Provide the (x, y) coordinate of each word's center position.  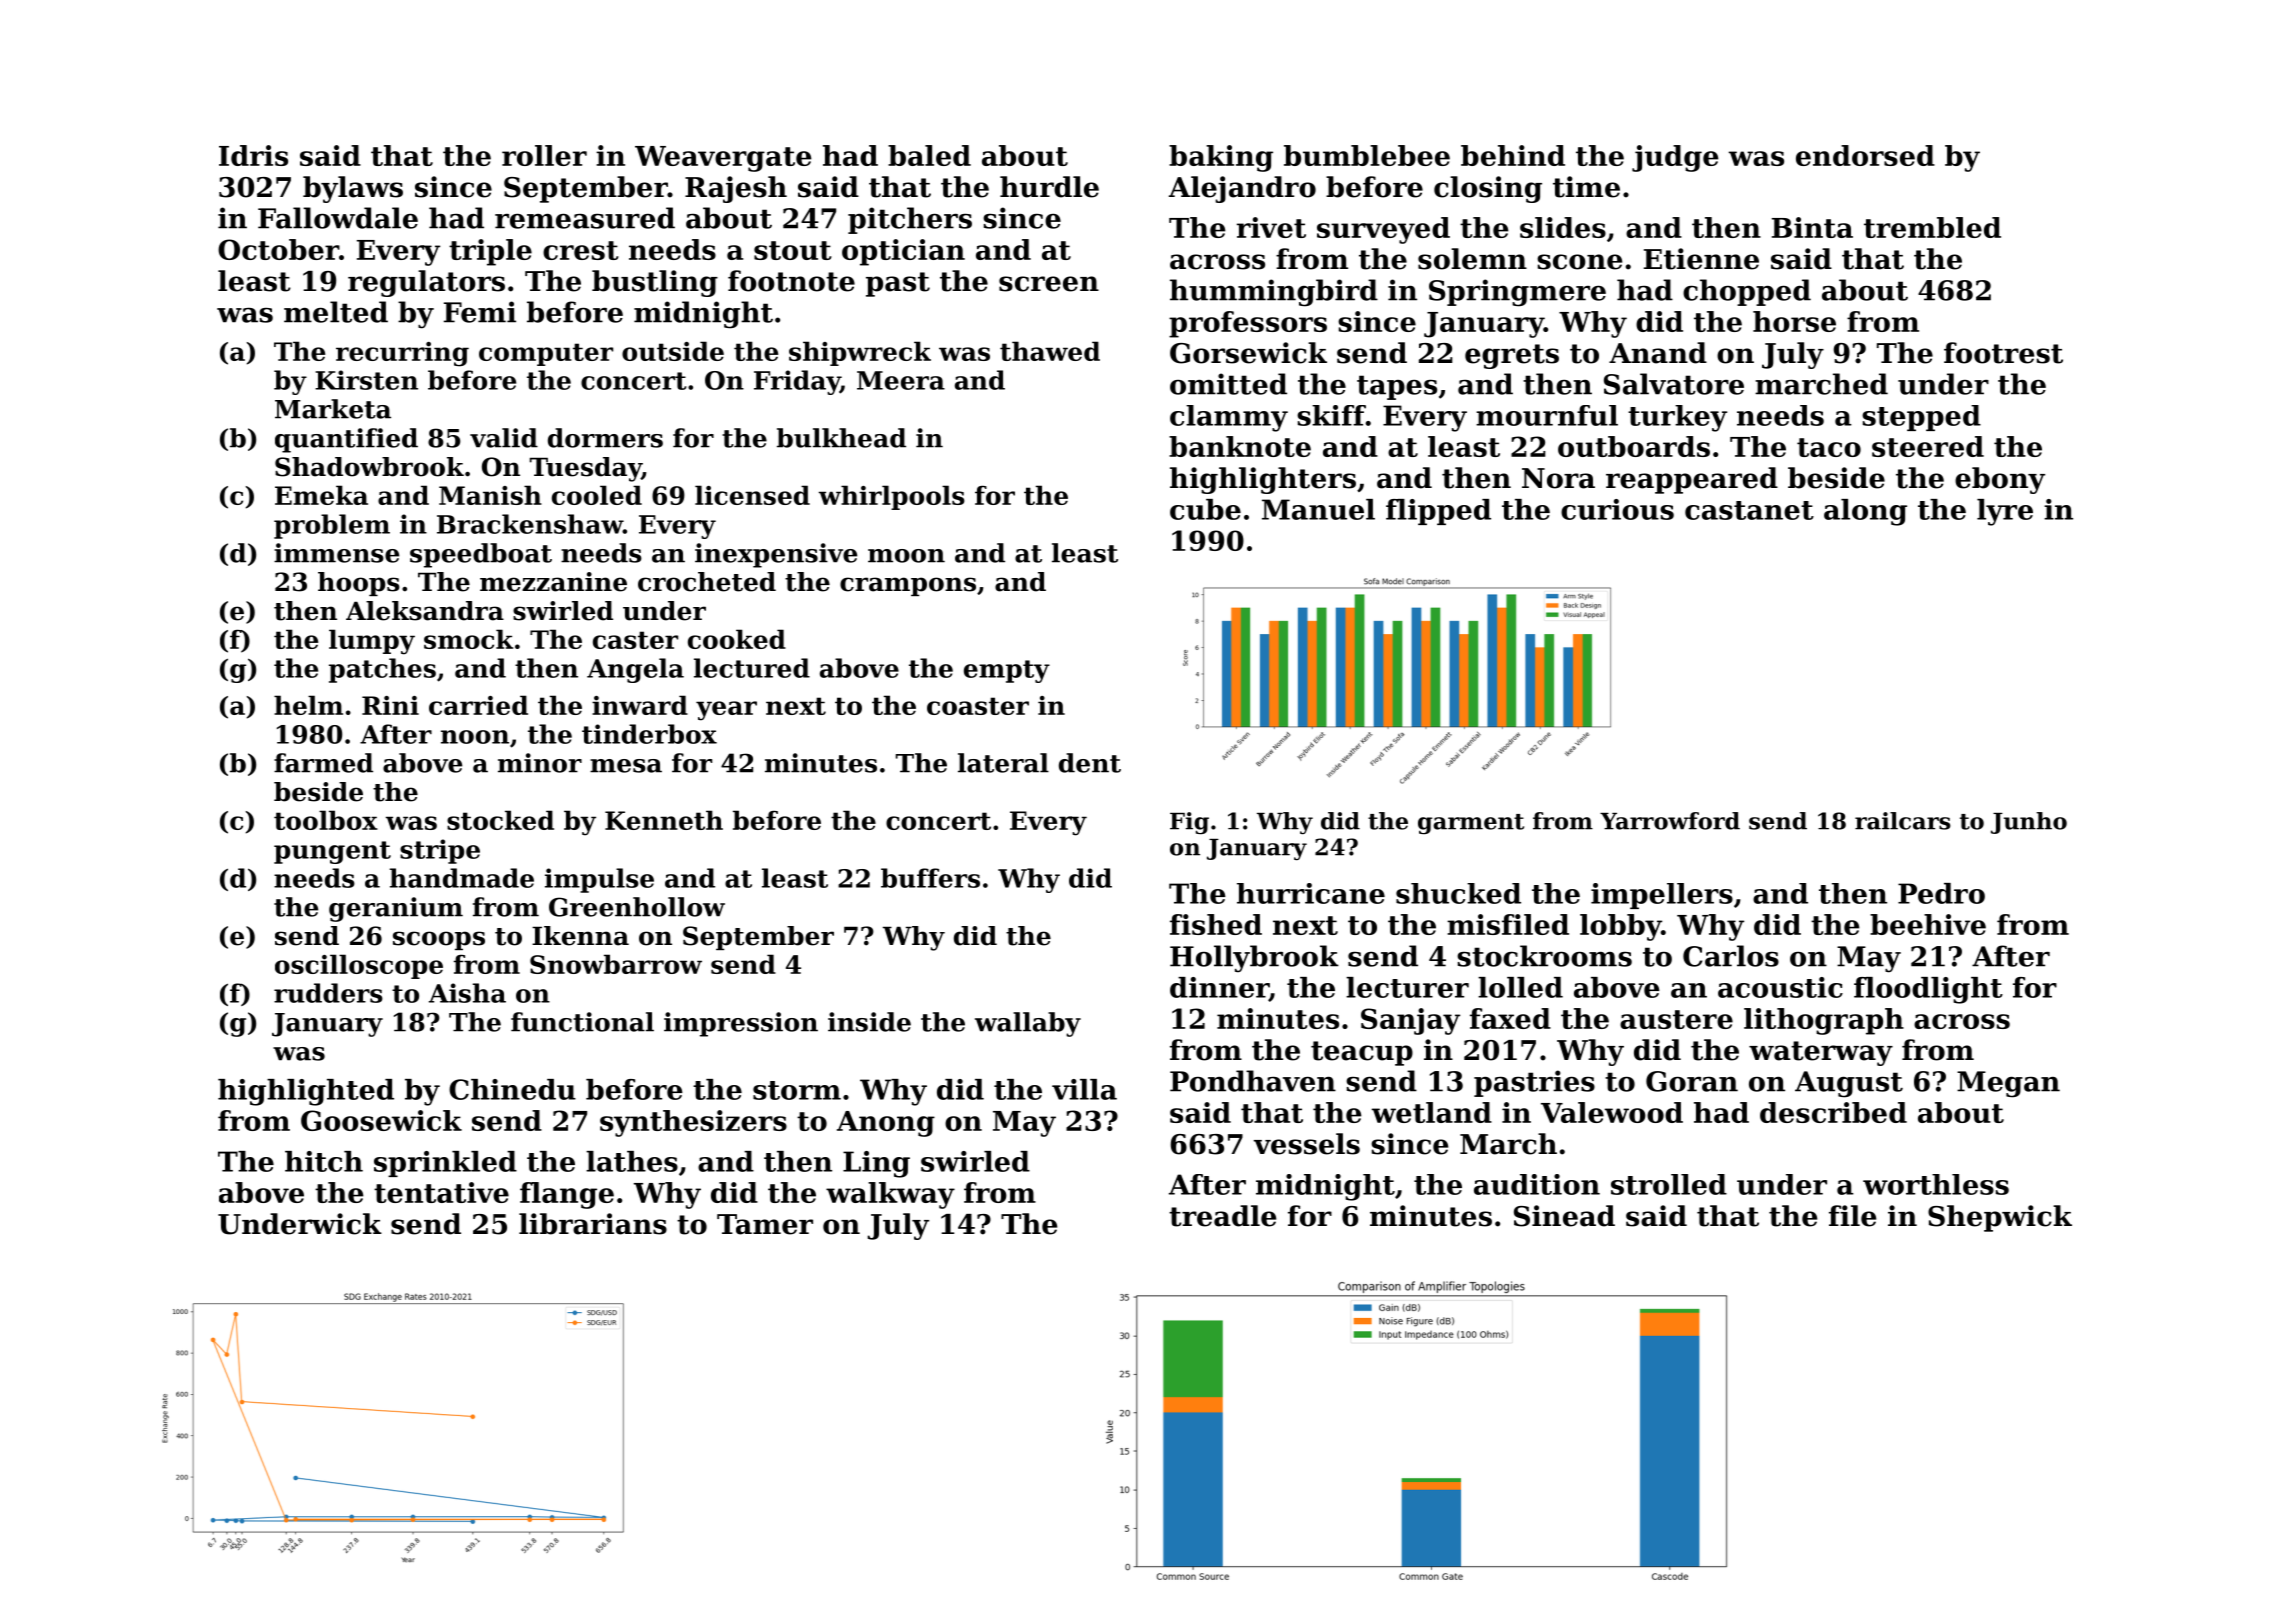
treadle (1222, 1216)
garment (1471, 824)
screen (1049, 284)
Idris (253, 155)
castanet (1749, 510)
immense (336, 553)
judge (1675, 158)
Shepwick (2000, 1218)
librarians (593, 1224)
